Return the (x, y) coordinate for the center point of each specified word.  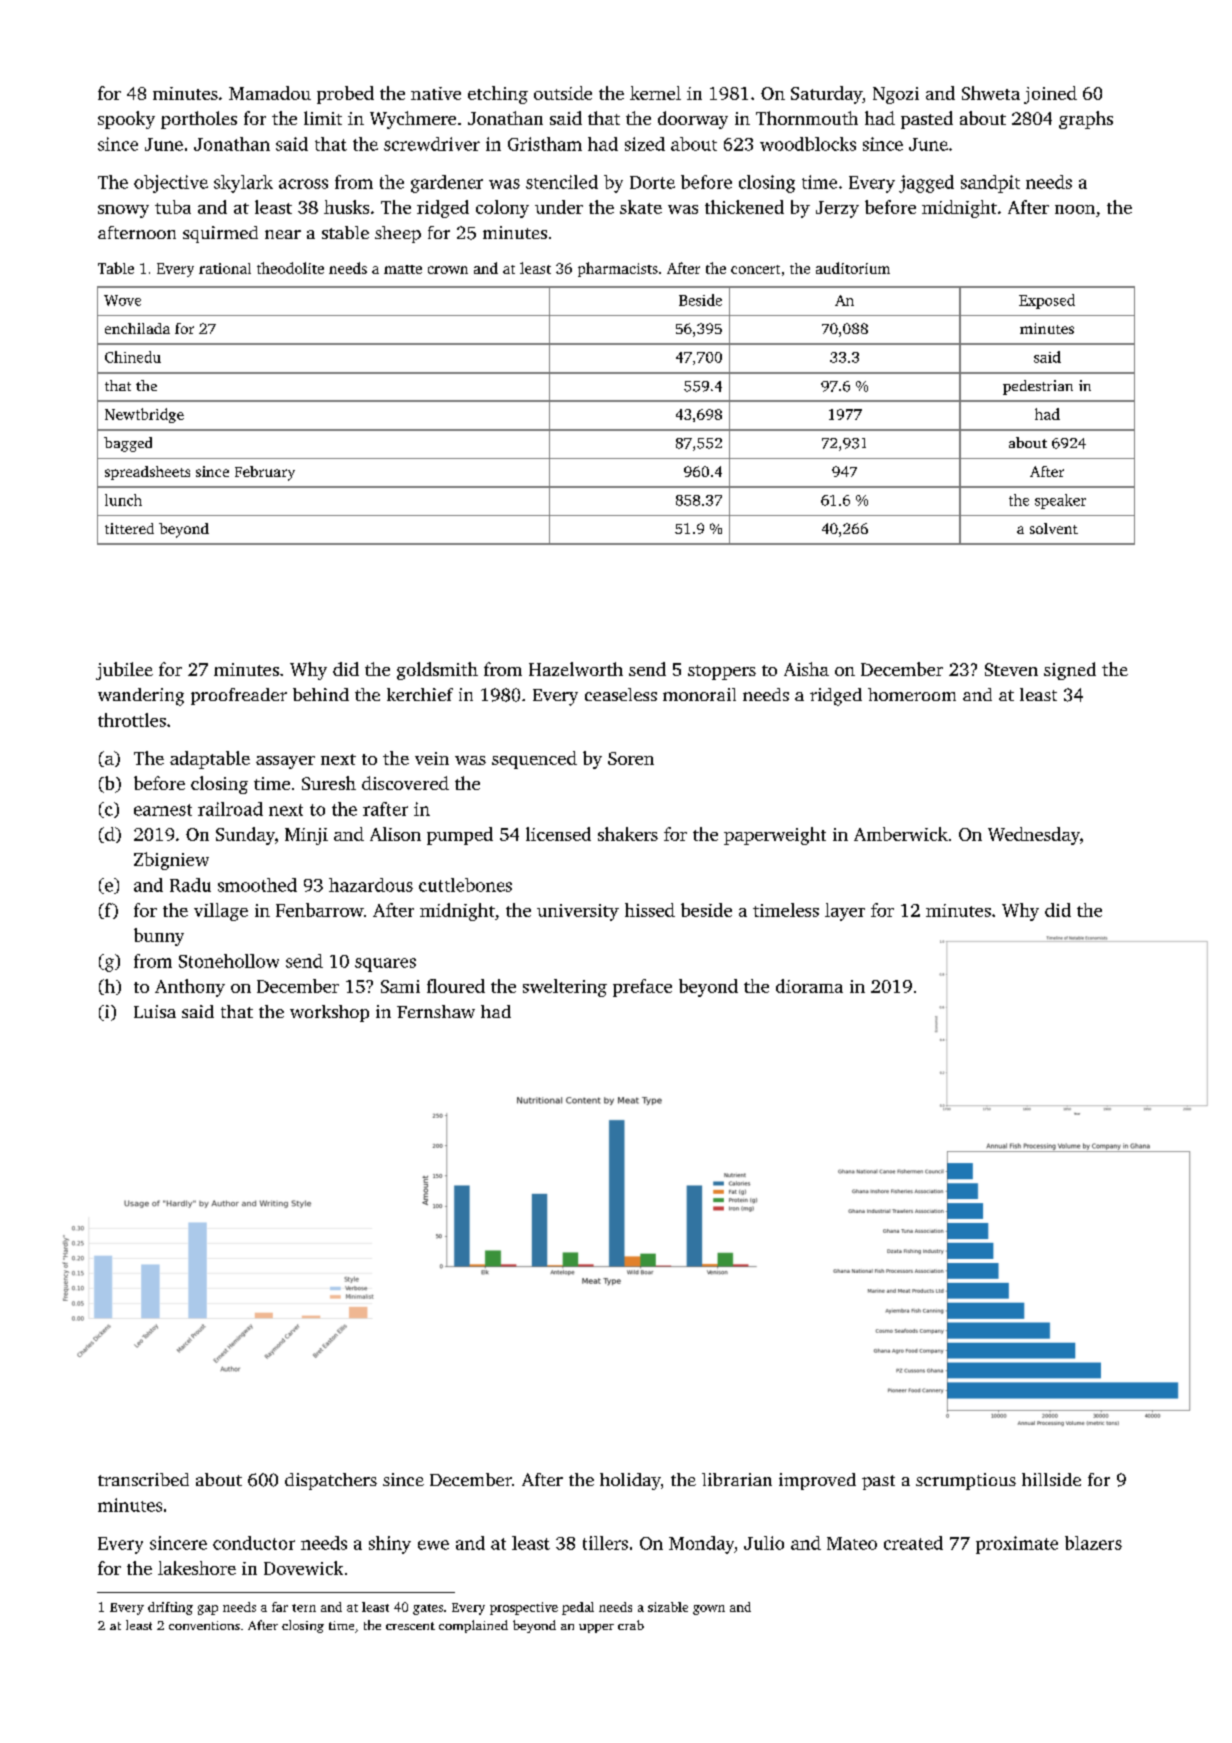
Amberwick (901, 834)
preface (642, 988)
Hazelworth (576, 669)
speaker (1060, 501)
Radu (190, 885)
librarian (737, 1479)
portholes (199, 120)
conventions (204, 1625)
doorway (693, 120)
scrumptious (966, 1481)
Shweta (991, 93)
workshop (329, 1013)
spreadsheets (147, 473)
